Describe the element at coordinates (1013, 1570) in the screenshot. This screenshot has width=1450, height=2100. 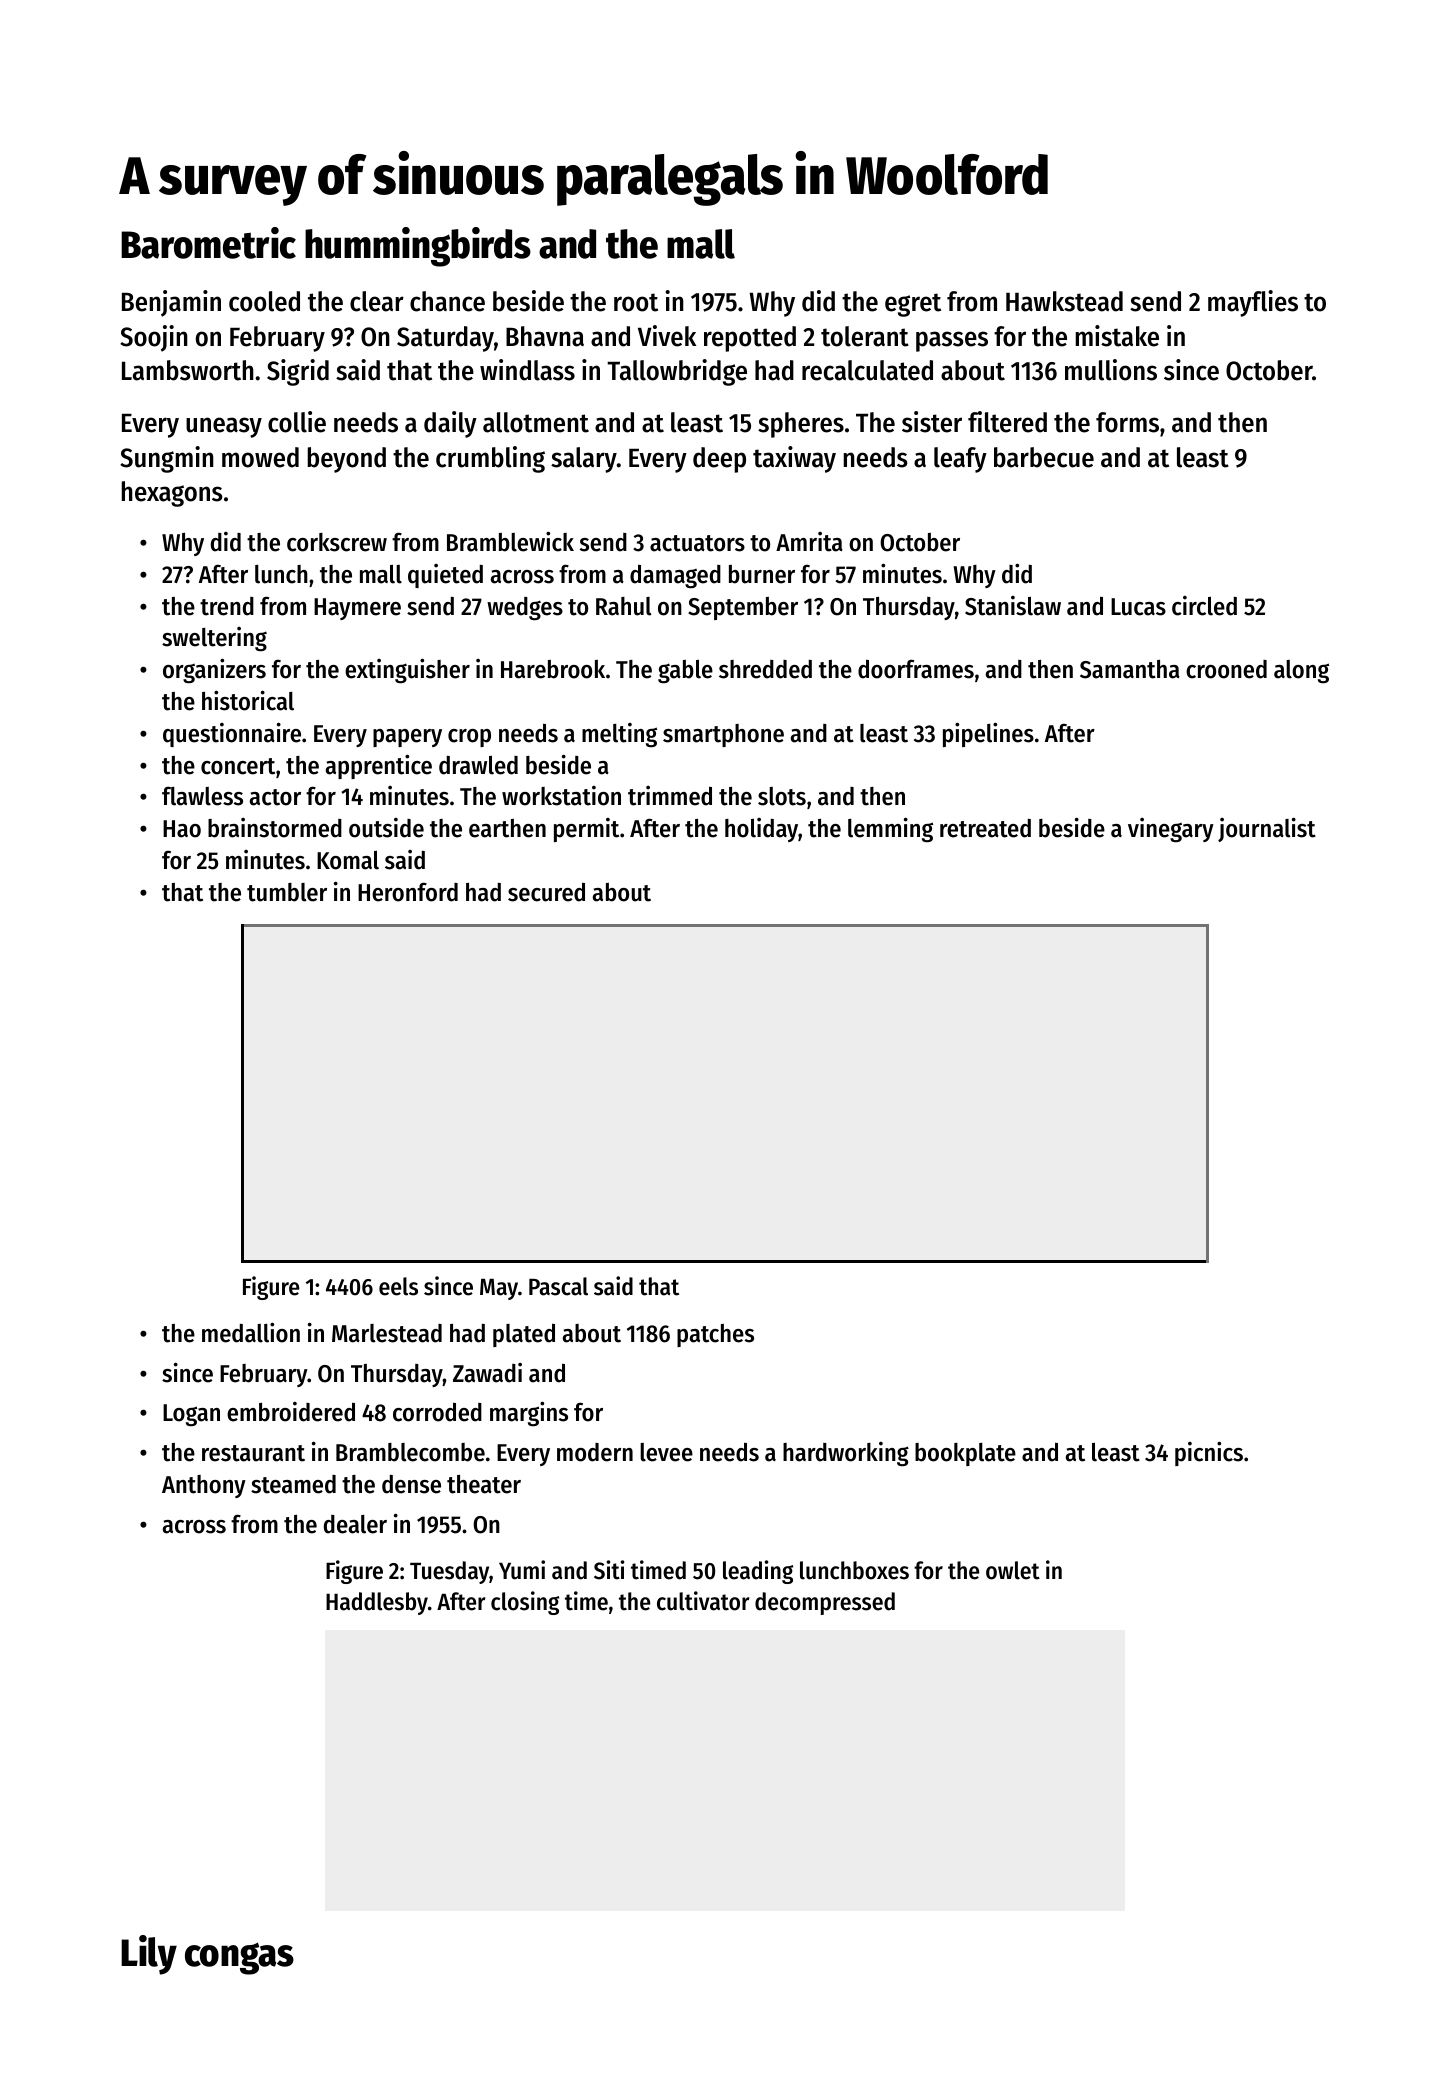
I see `owlet` at that location.
